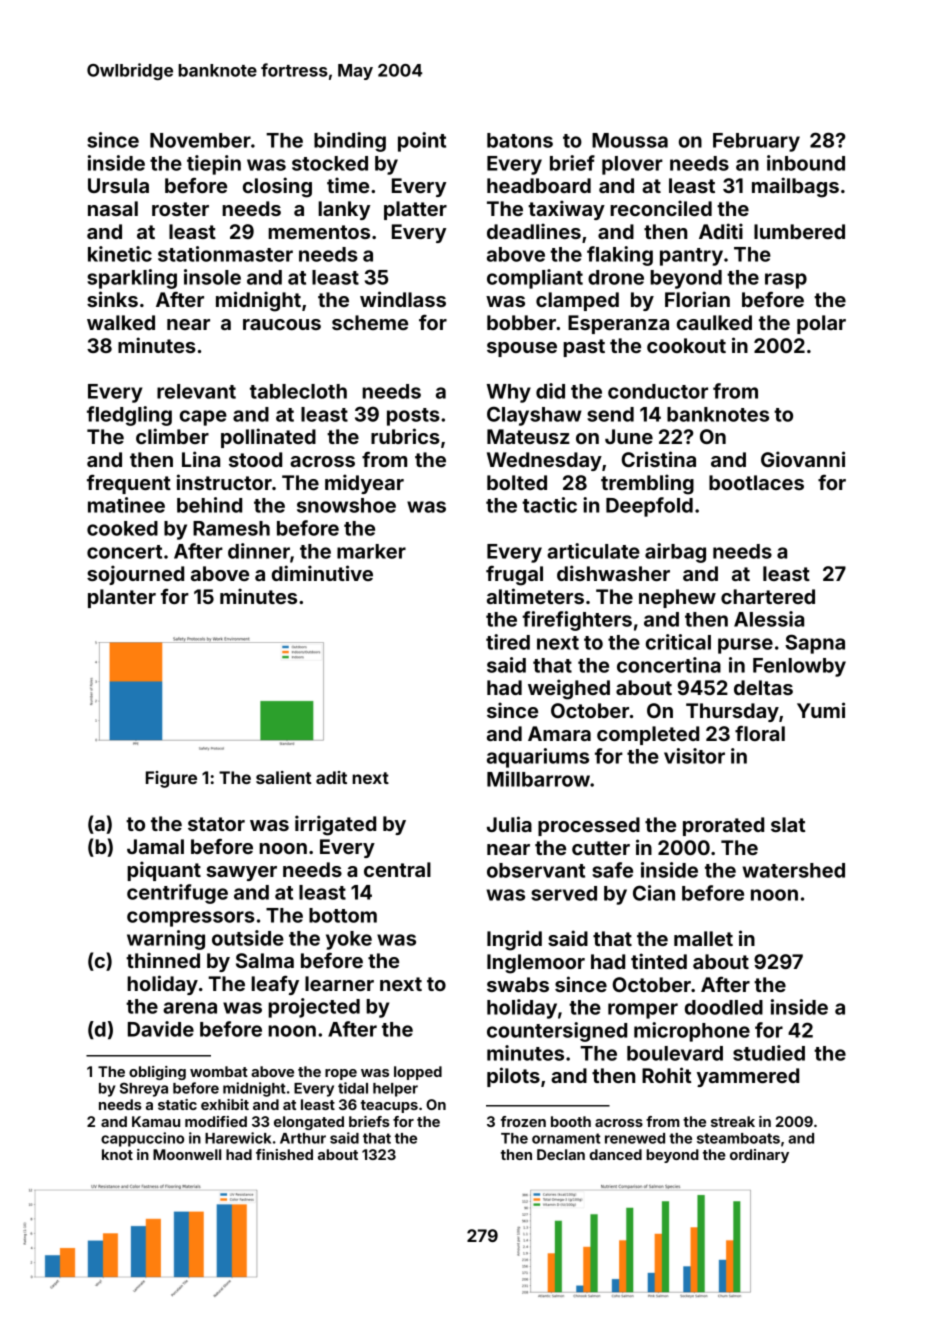 The image size is (933, 1324). What do you see at coordinates (122, 598) in the screenshot?
I see `planter` at bounding box center [122, 598].
